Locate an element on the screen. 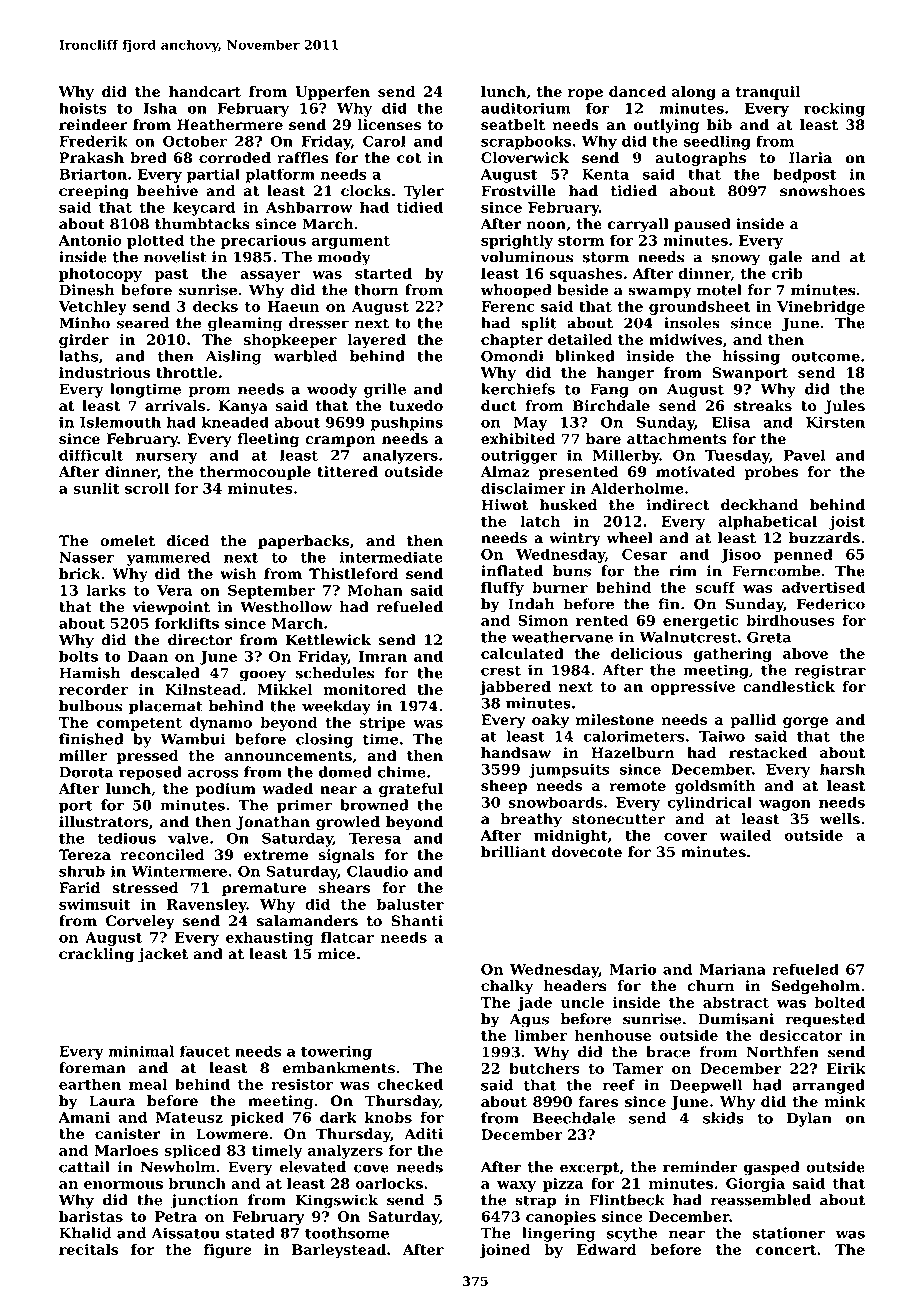 The image size is (924, 1308). licenses is located at coordinates (389, 125).
